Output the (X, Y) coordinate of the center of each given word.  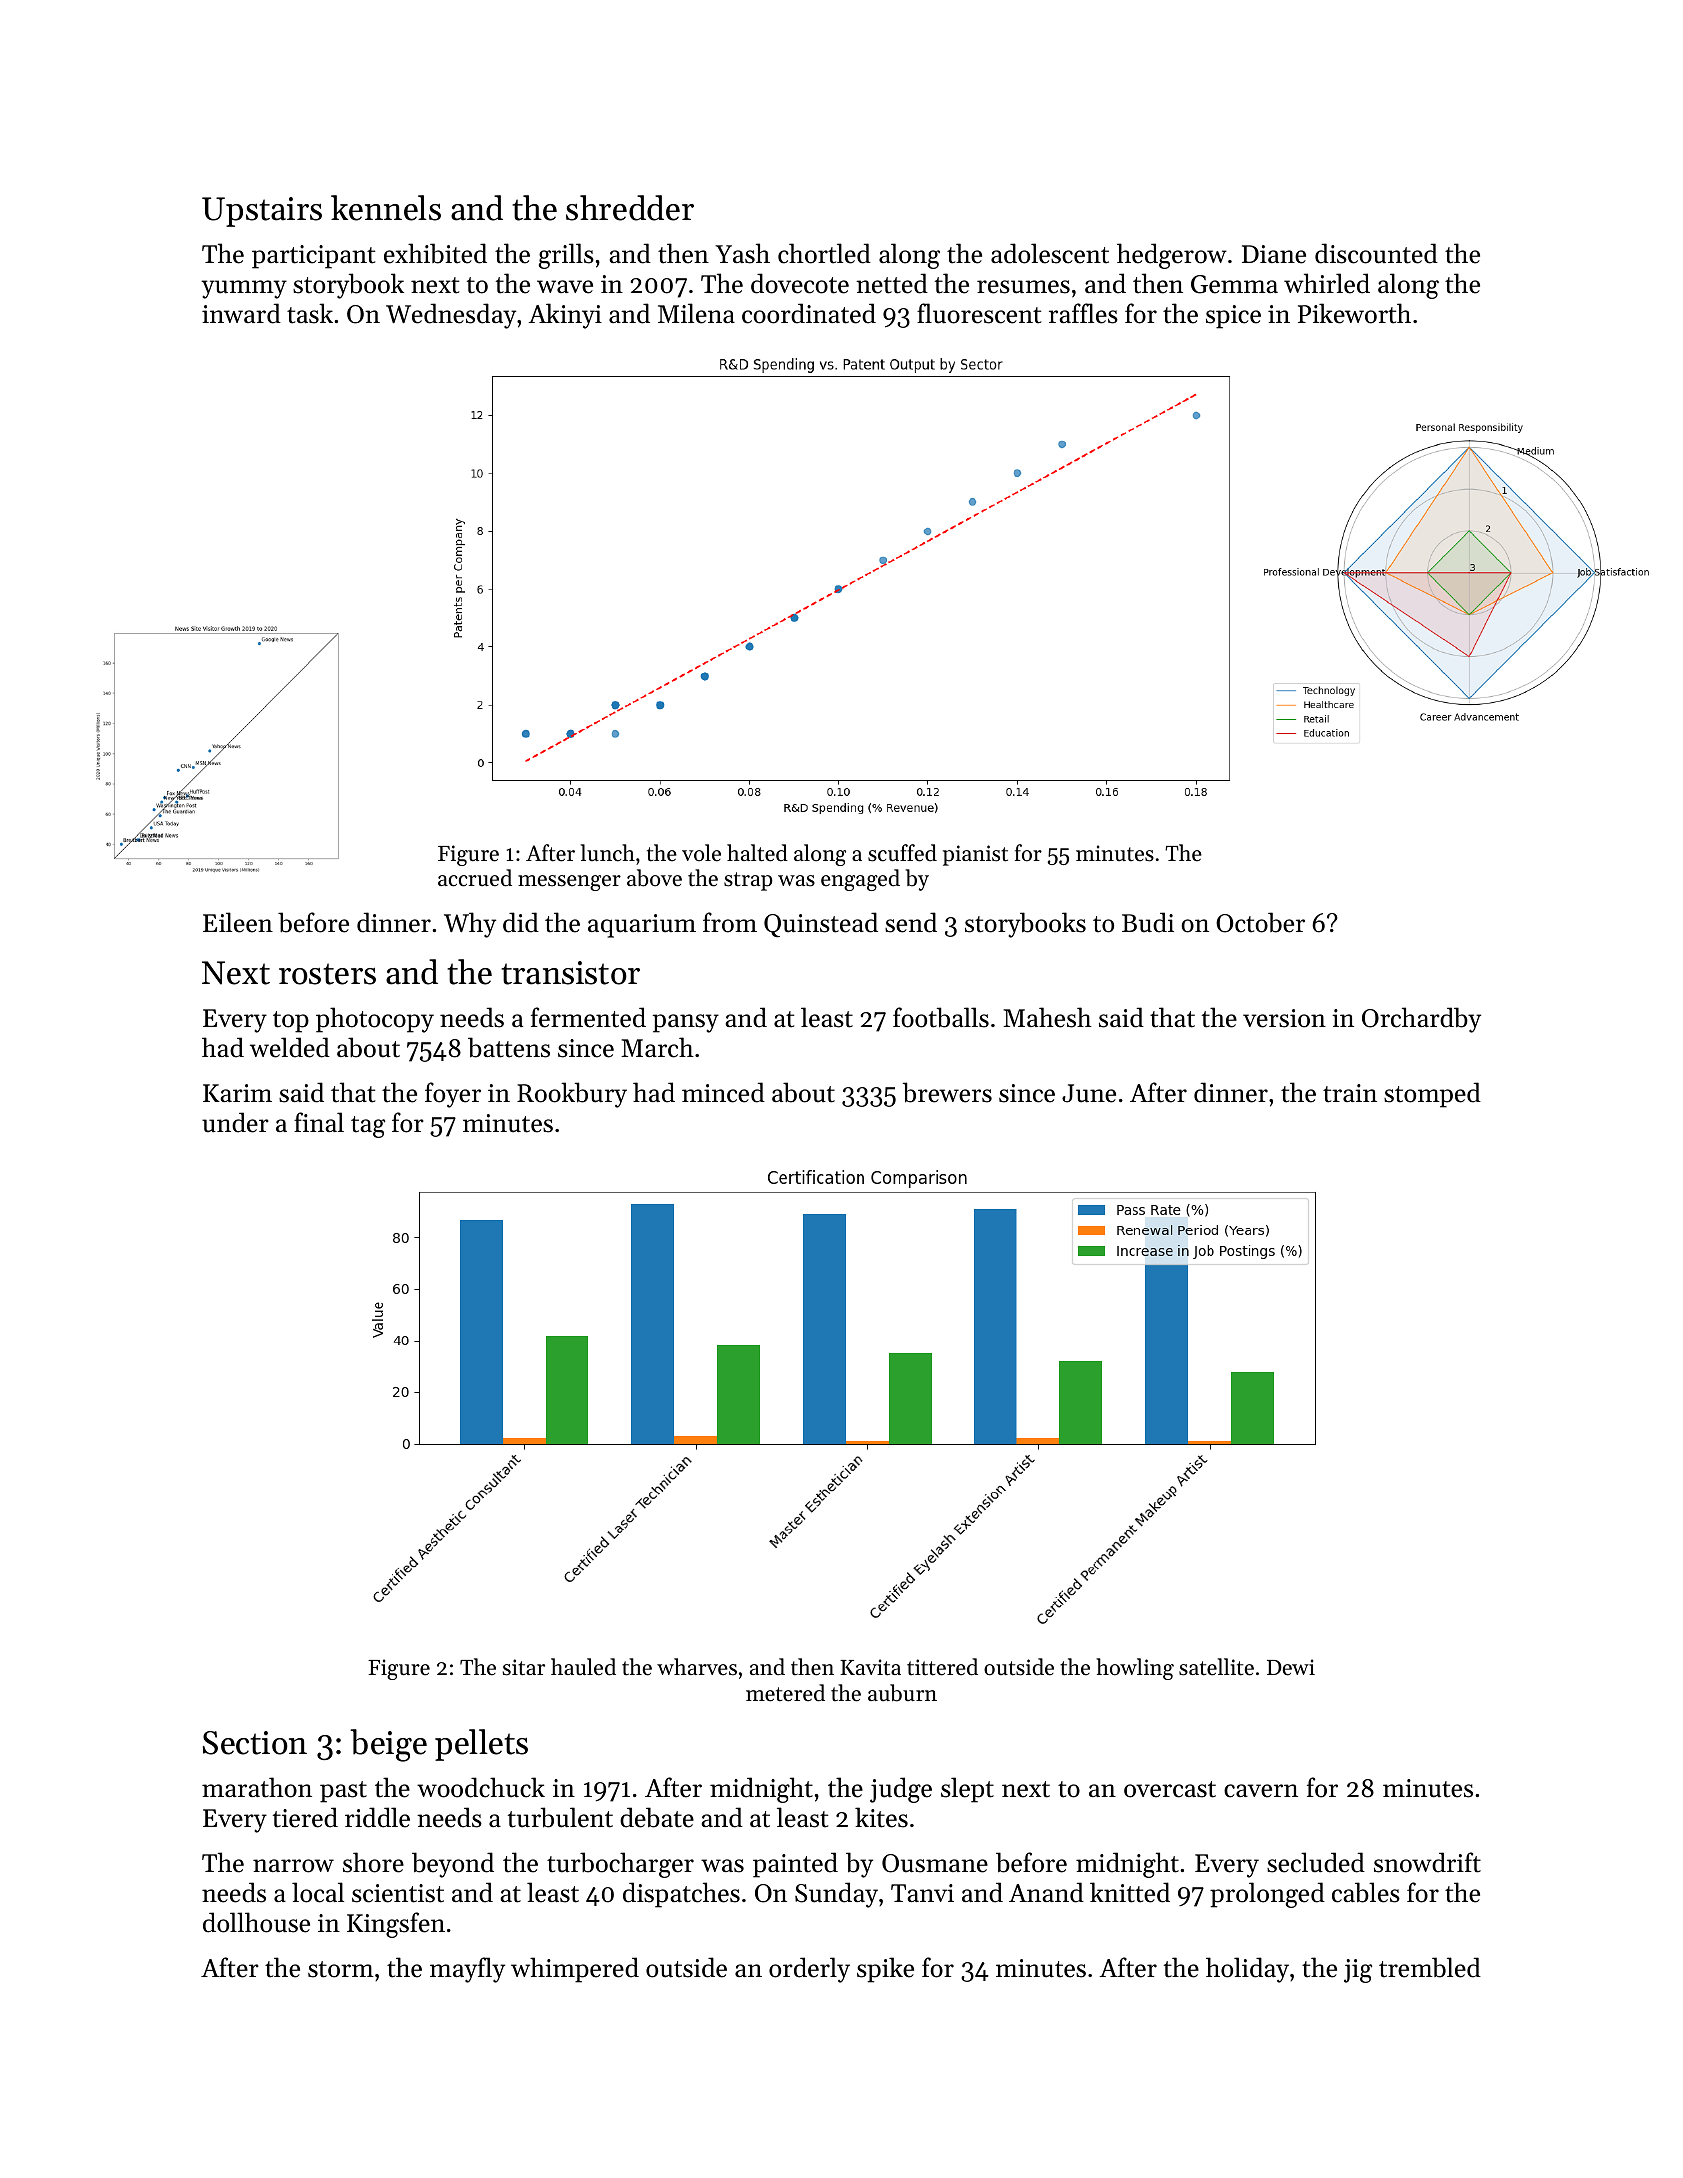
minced (723, 1092)
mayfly (467, 1970)
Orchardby (1421, 1020)
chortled (824, 253)
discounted (1376, 253)
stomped (1432, 1095)
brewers (947, 1092)
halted (757, 853)
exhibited (435, 253)
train (1350, 1093)
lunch (608, 853)
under (235, 1122)
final (319, 1122)
